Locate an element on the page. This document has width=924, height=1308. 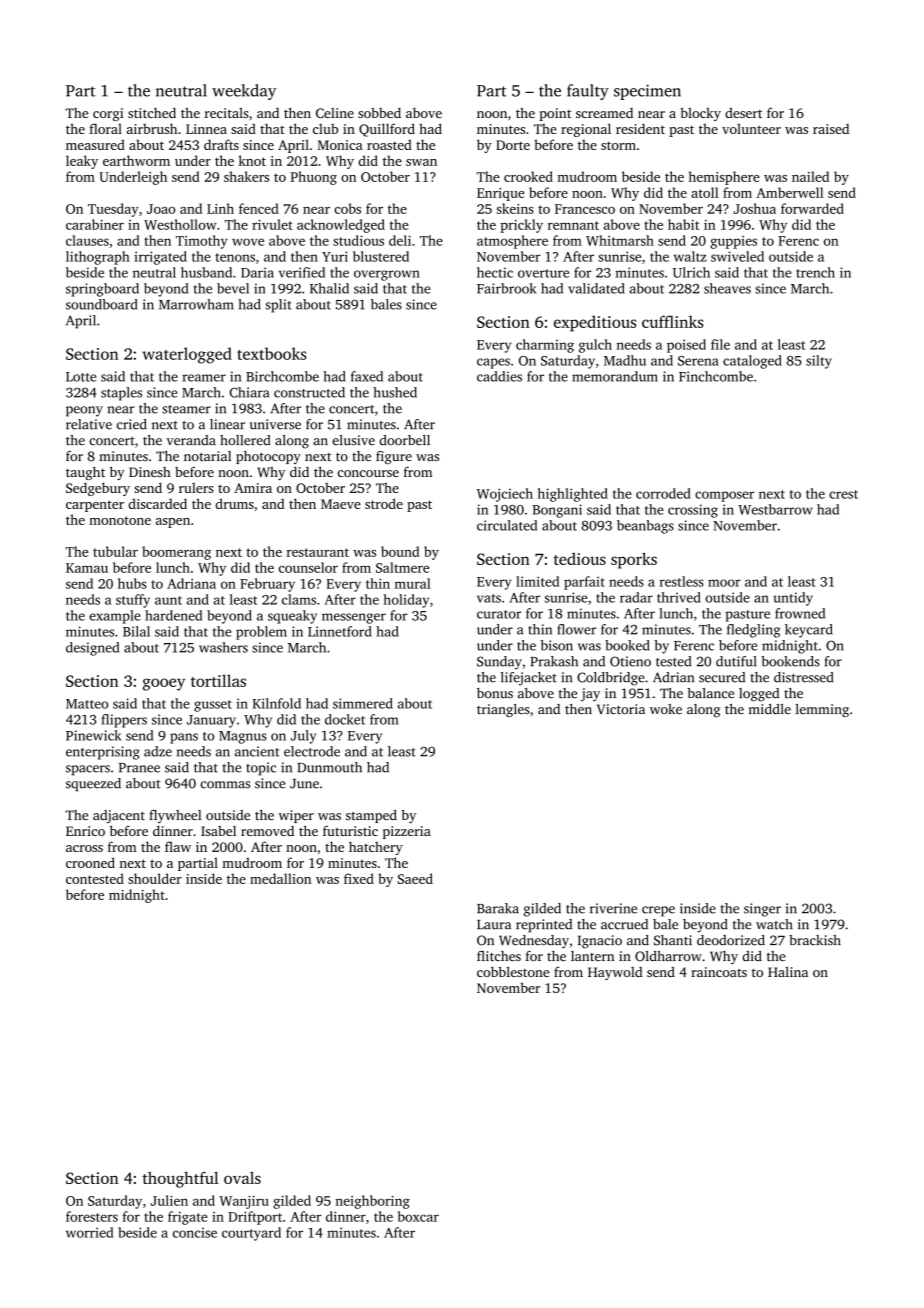
concise is located at coordinates (195, 1233).
